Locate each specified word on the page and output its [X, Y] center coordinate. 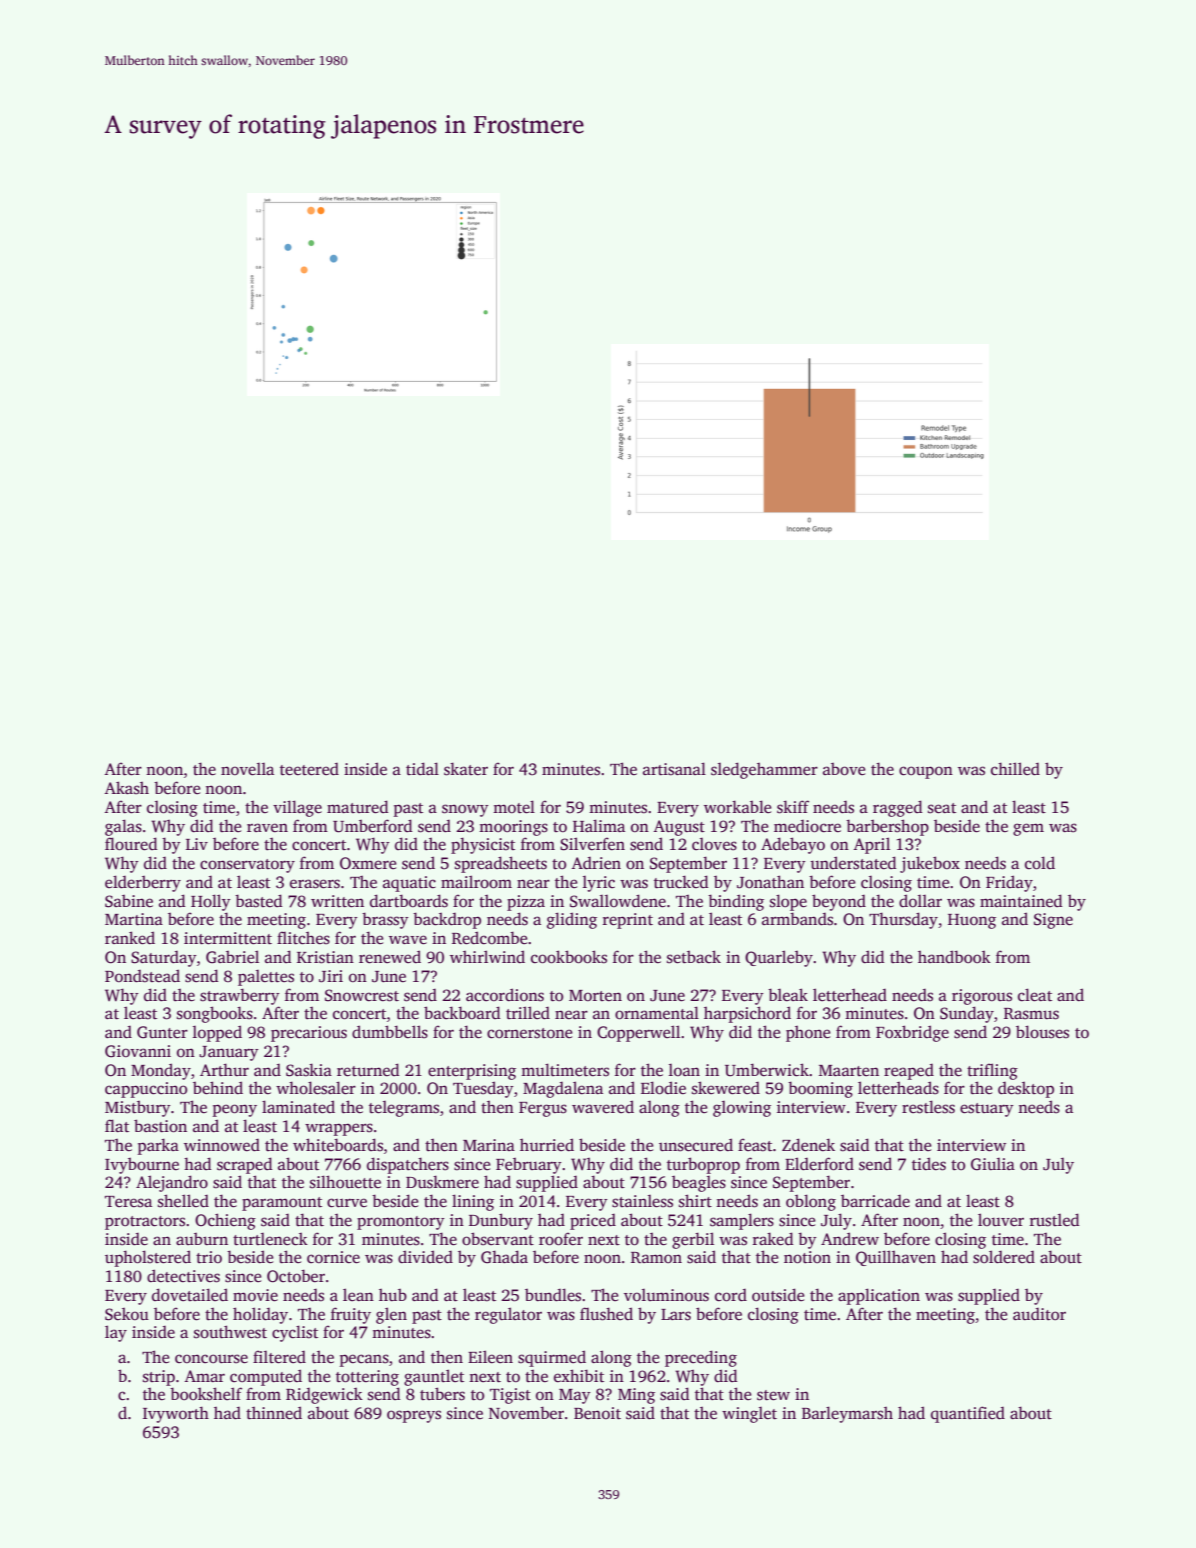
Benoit [597, 1413]
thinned [274, 1413]
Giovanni [138, 1051]
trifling [992, 1071]
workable [738, 806]
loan [684, 1070]
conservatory [247, 866]
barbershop [887, 827]
